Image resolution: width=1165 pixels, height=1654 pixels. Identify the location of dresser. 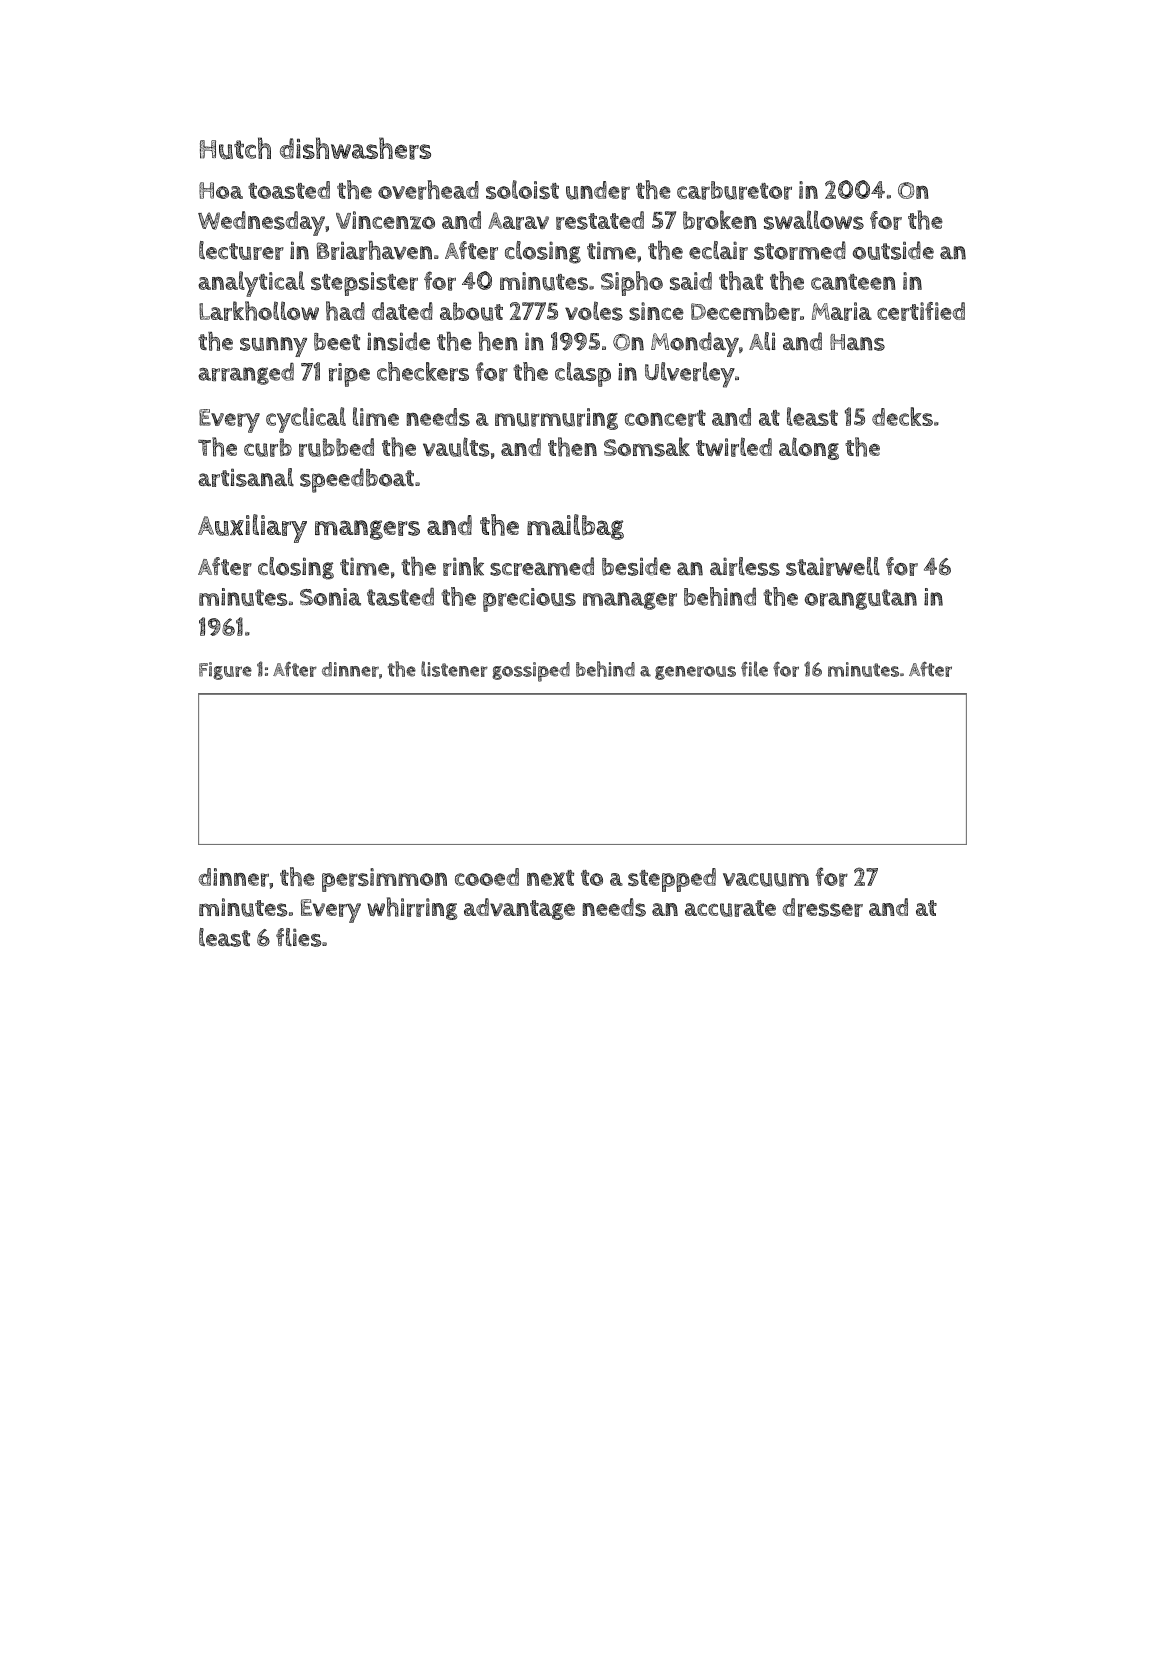
(823, 907).
